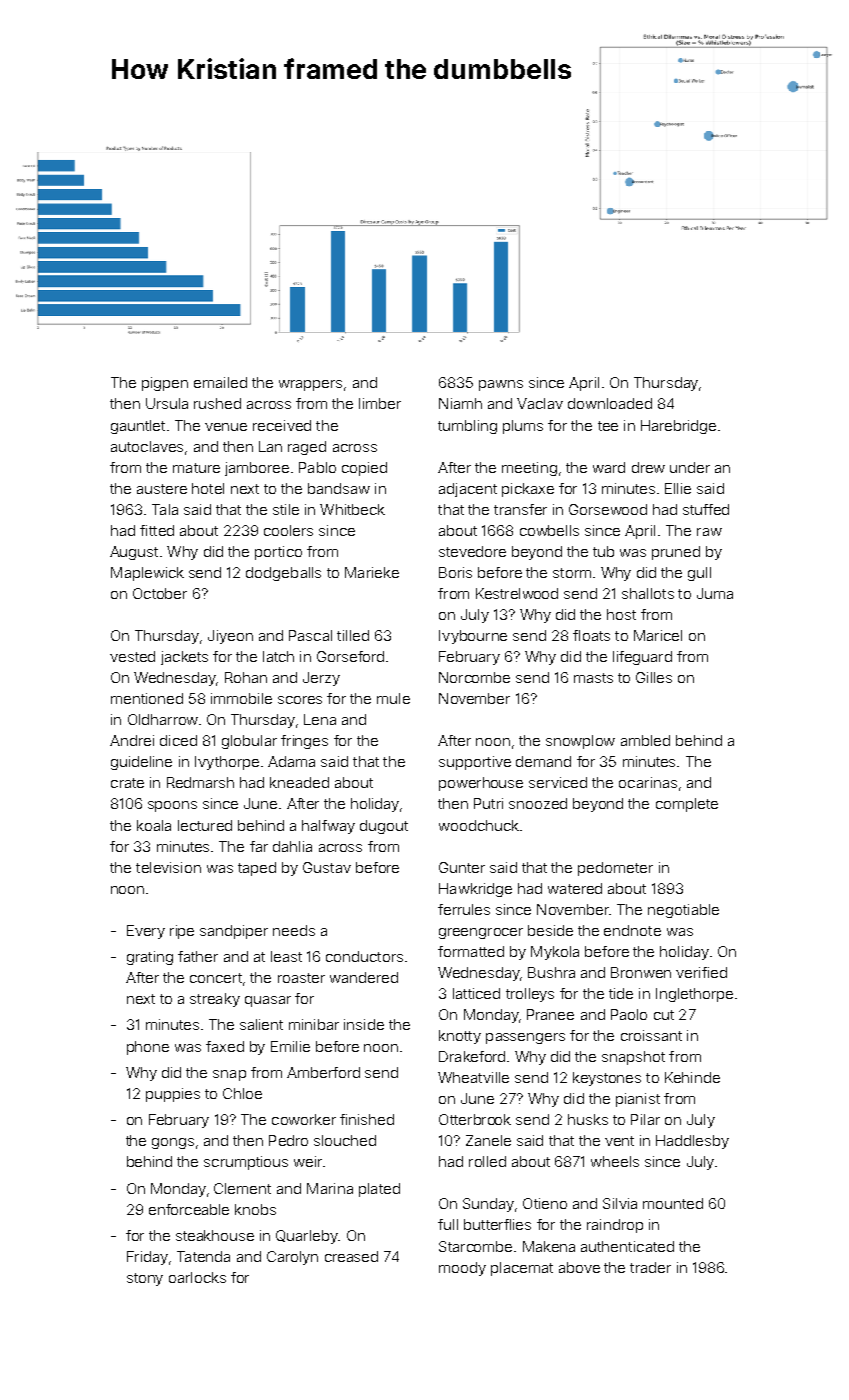  What do you see at coordinates (323, 1072) in the document?
I see `Amberford` at bounding box center [323, 1072].
